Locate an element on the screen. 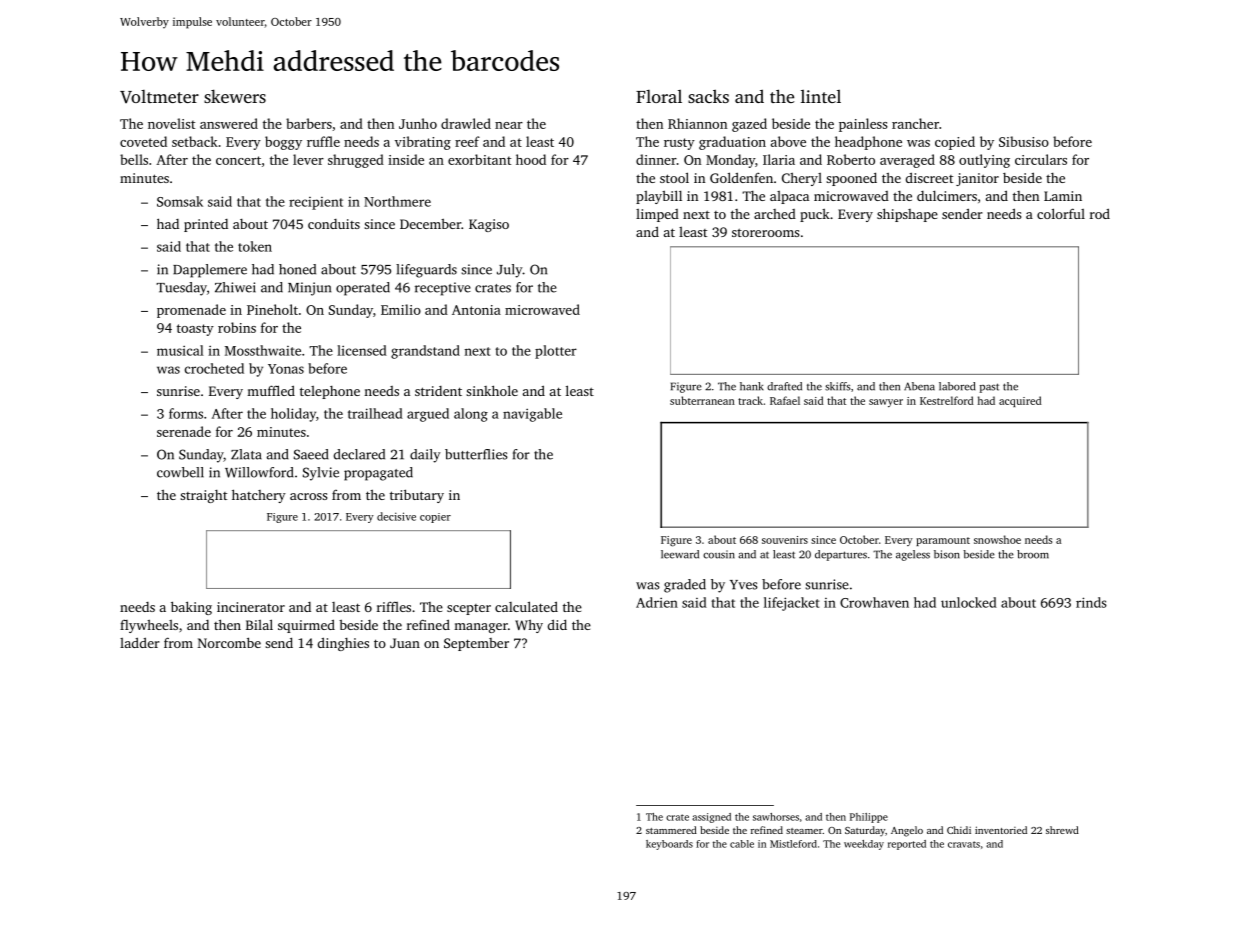  skewers is located at coordinates (235, 96).
